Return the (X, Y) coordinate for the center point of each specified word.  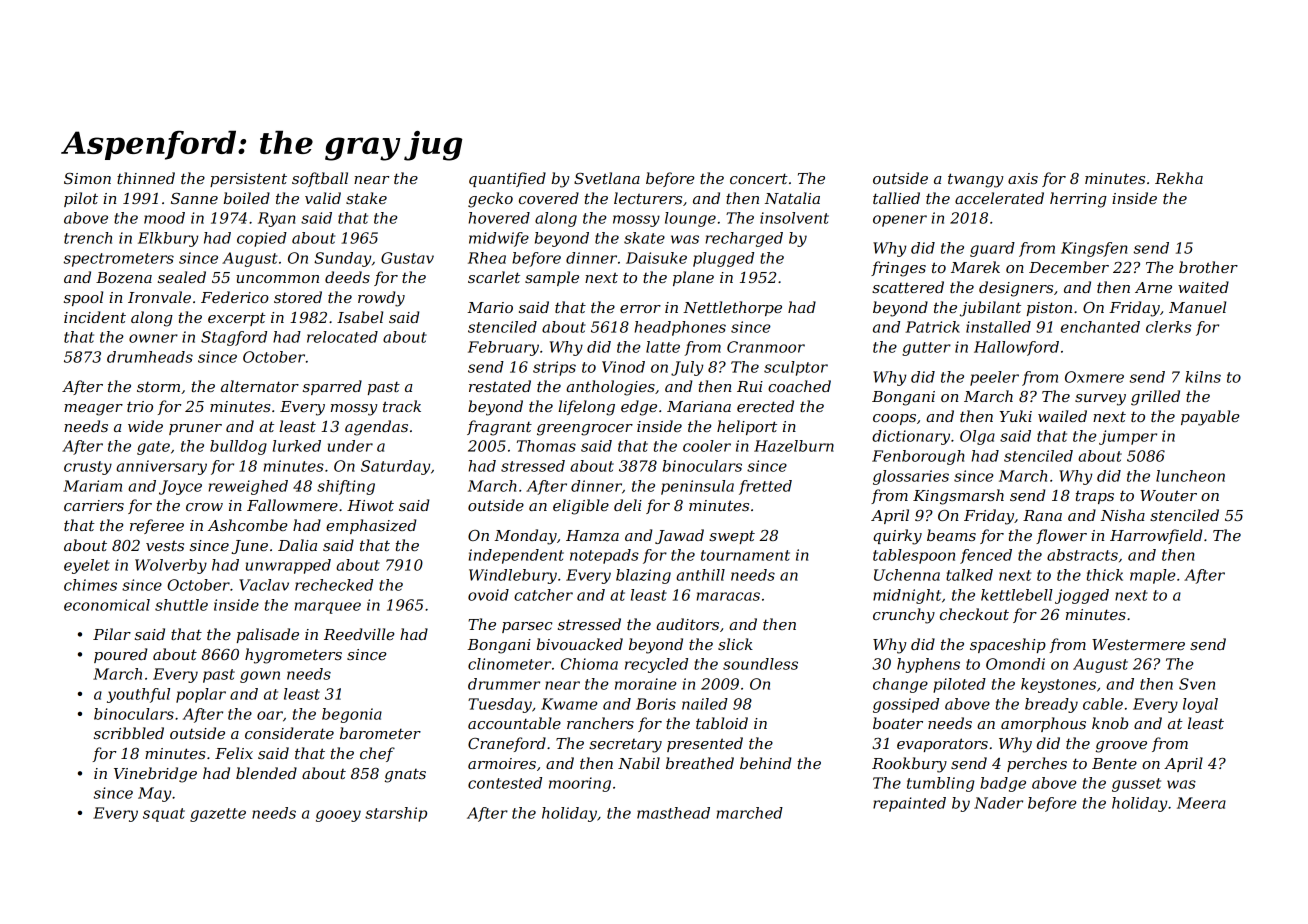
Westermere (1138, 644)
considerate (289, 733)
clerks (1168, 327)
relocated (342, 337)
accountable (514, 723)
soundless (760, 664)
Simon (87, 178)
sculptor (796, 368)
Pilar (112, 634)
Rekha (1179, 178)
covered (549, 198)
